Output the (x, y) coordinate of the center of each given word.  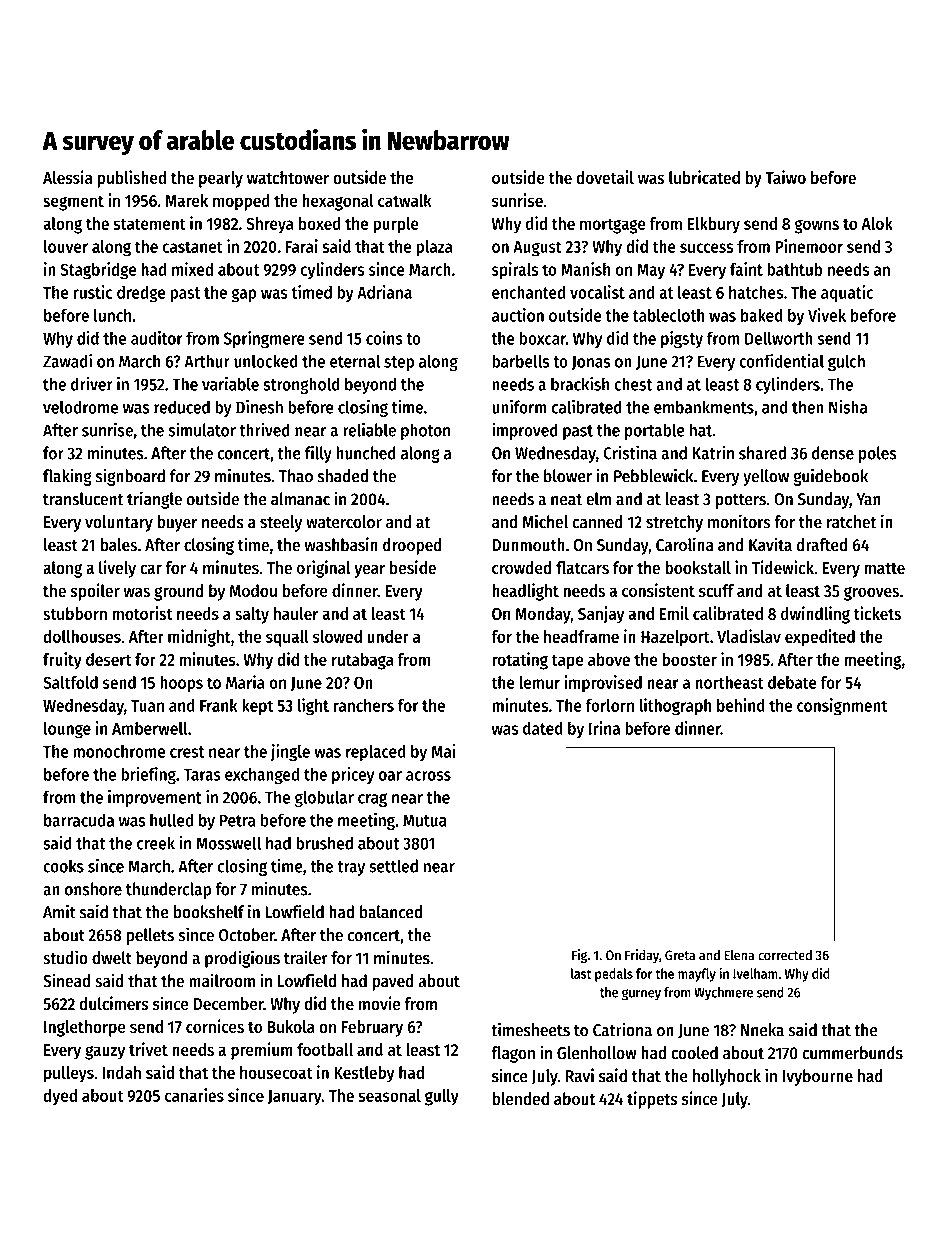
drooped (412, 546)
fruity (62, 661)
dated (543, 728)
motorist (142, 613)
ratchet (852, 522)
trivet (148, 1049)
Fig (579, 956)
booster (689, 659)
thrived (264, 430)
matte (885, 569)
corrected (785, 955)
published (131, 179)
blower (568, 476)
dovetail (605, 177)
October (247, 935)
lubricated (704, 177)
